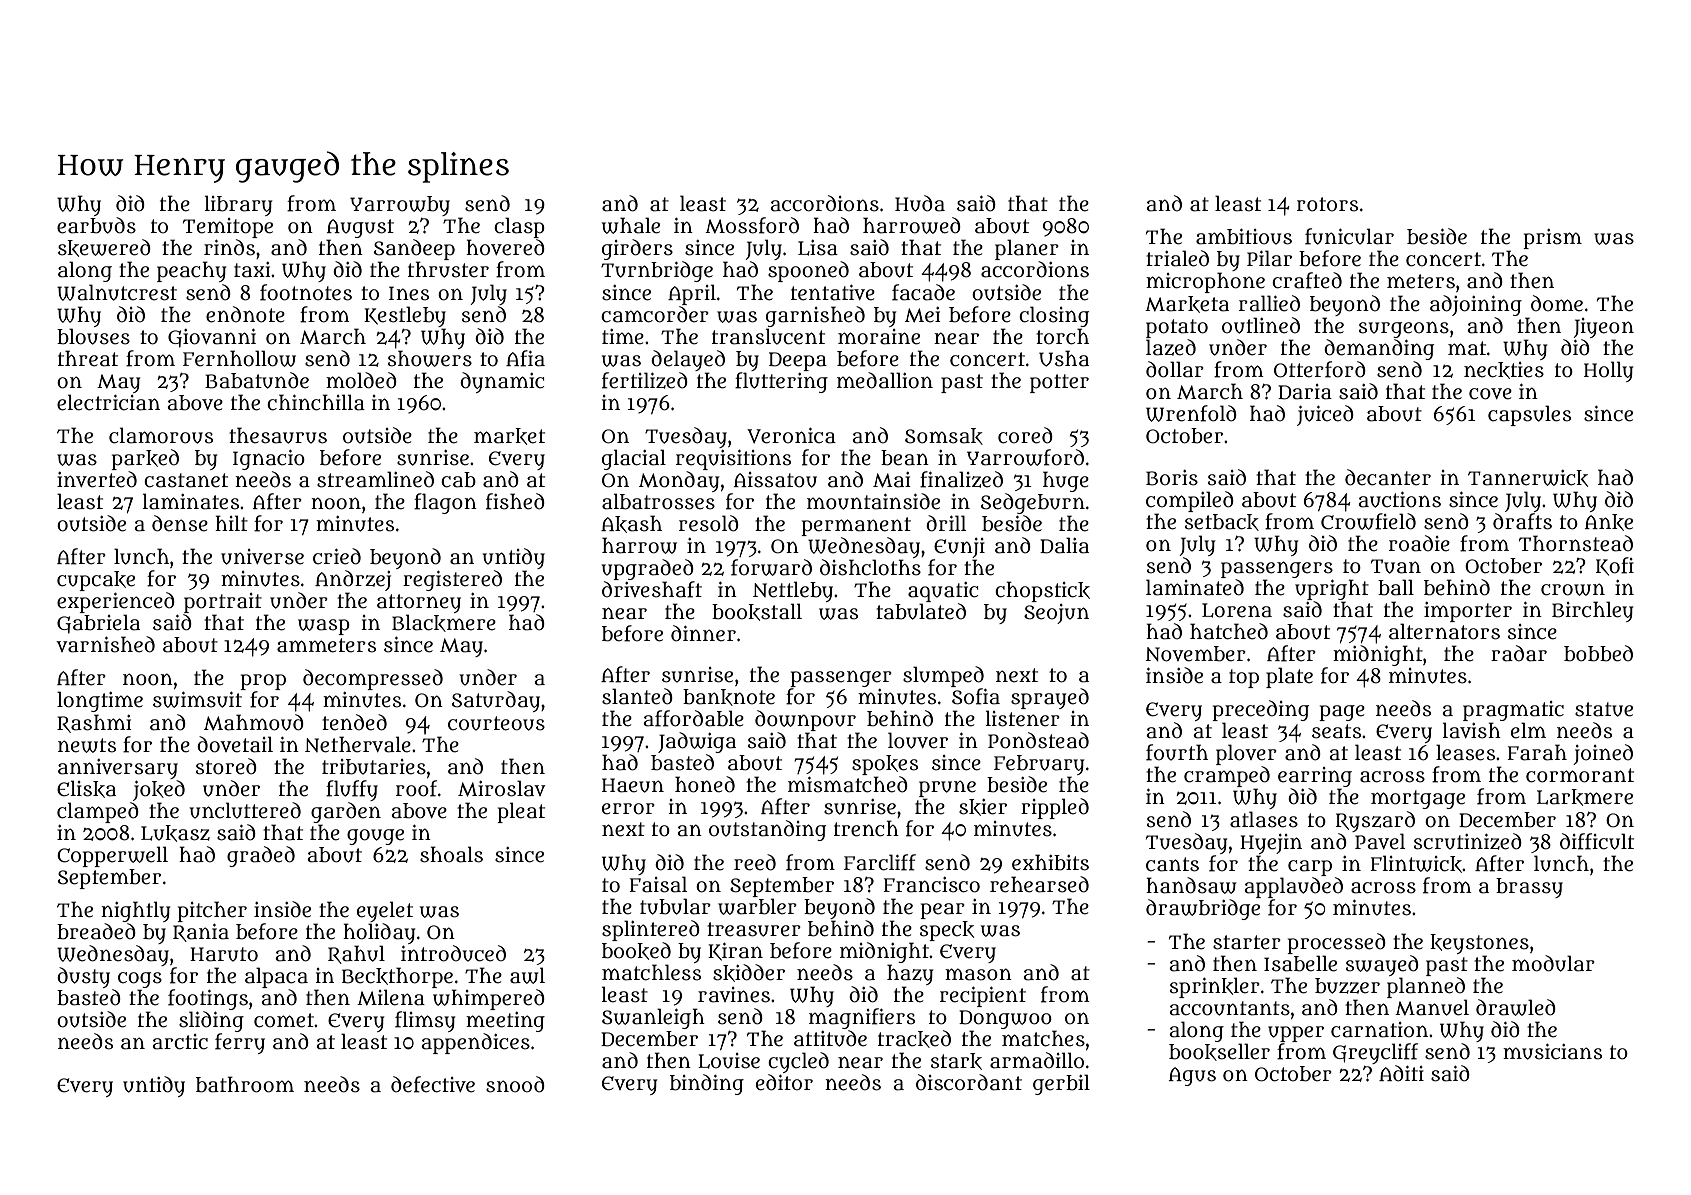 The height and width of the screenshot is (1195, 1691). Describe the element at coordinates (433, 1084) in the screenshot. I see `defective` at that location.
